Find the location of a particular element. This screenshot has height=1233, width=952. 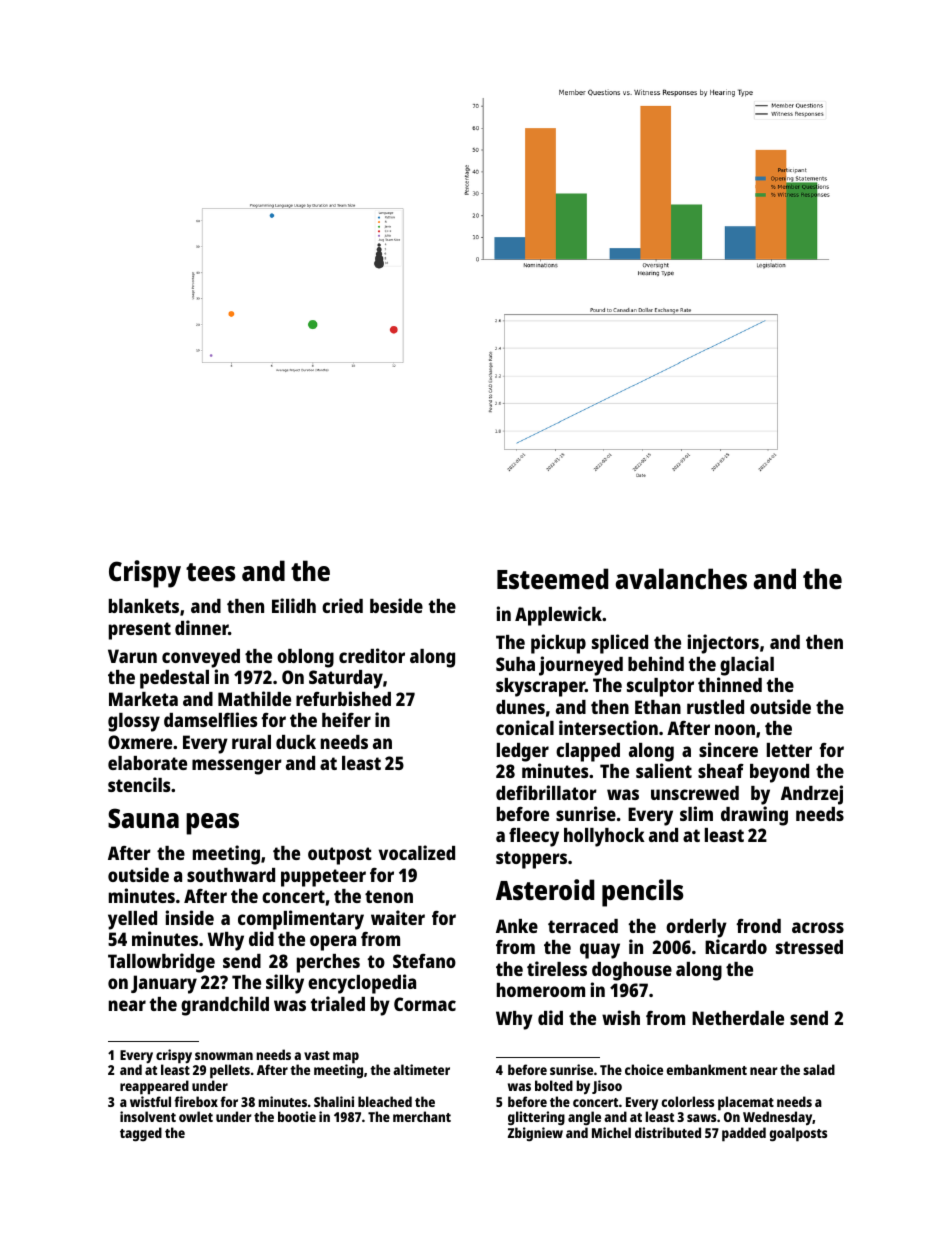

letter is located at coordinates (789, 750).
